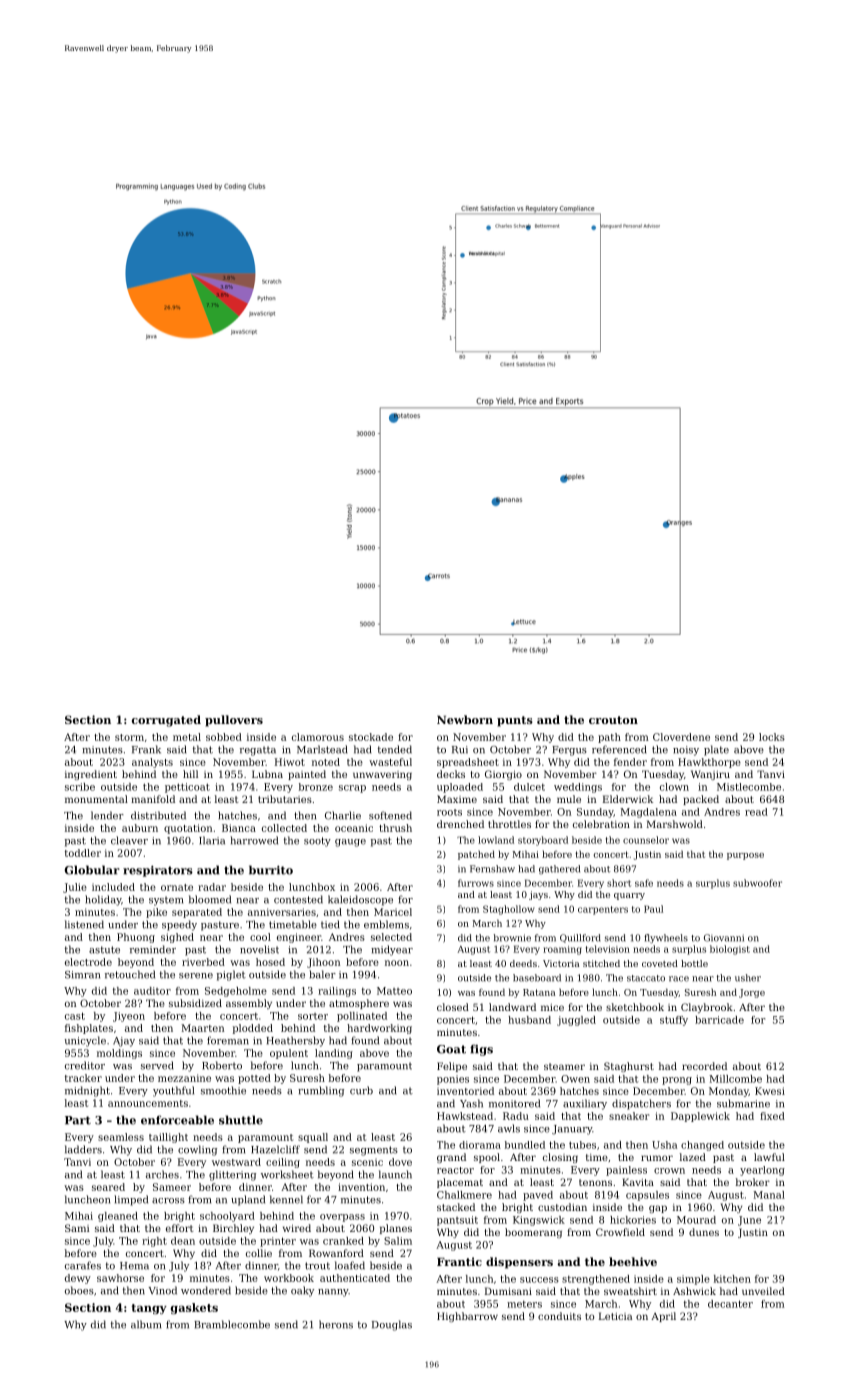 The width and height of the page is (849, 1400). I want to click on petticoat, so click(187, 788).
